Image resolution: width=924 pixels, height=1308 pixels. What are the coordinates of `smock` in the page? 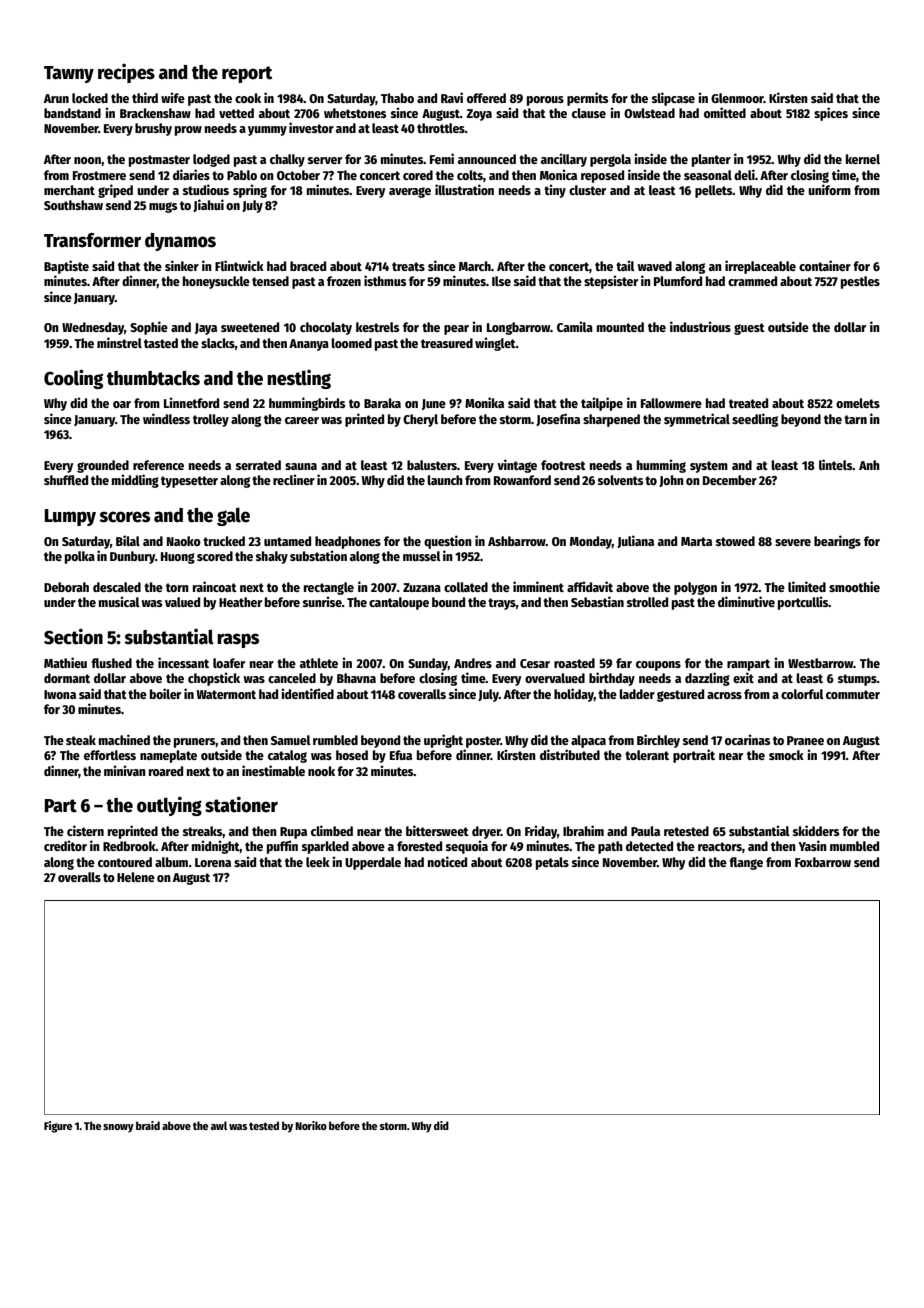 It's located at (786, 755).
